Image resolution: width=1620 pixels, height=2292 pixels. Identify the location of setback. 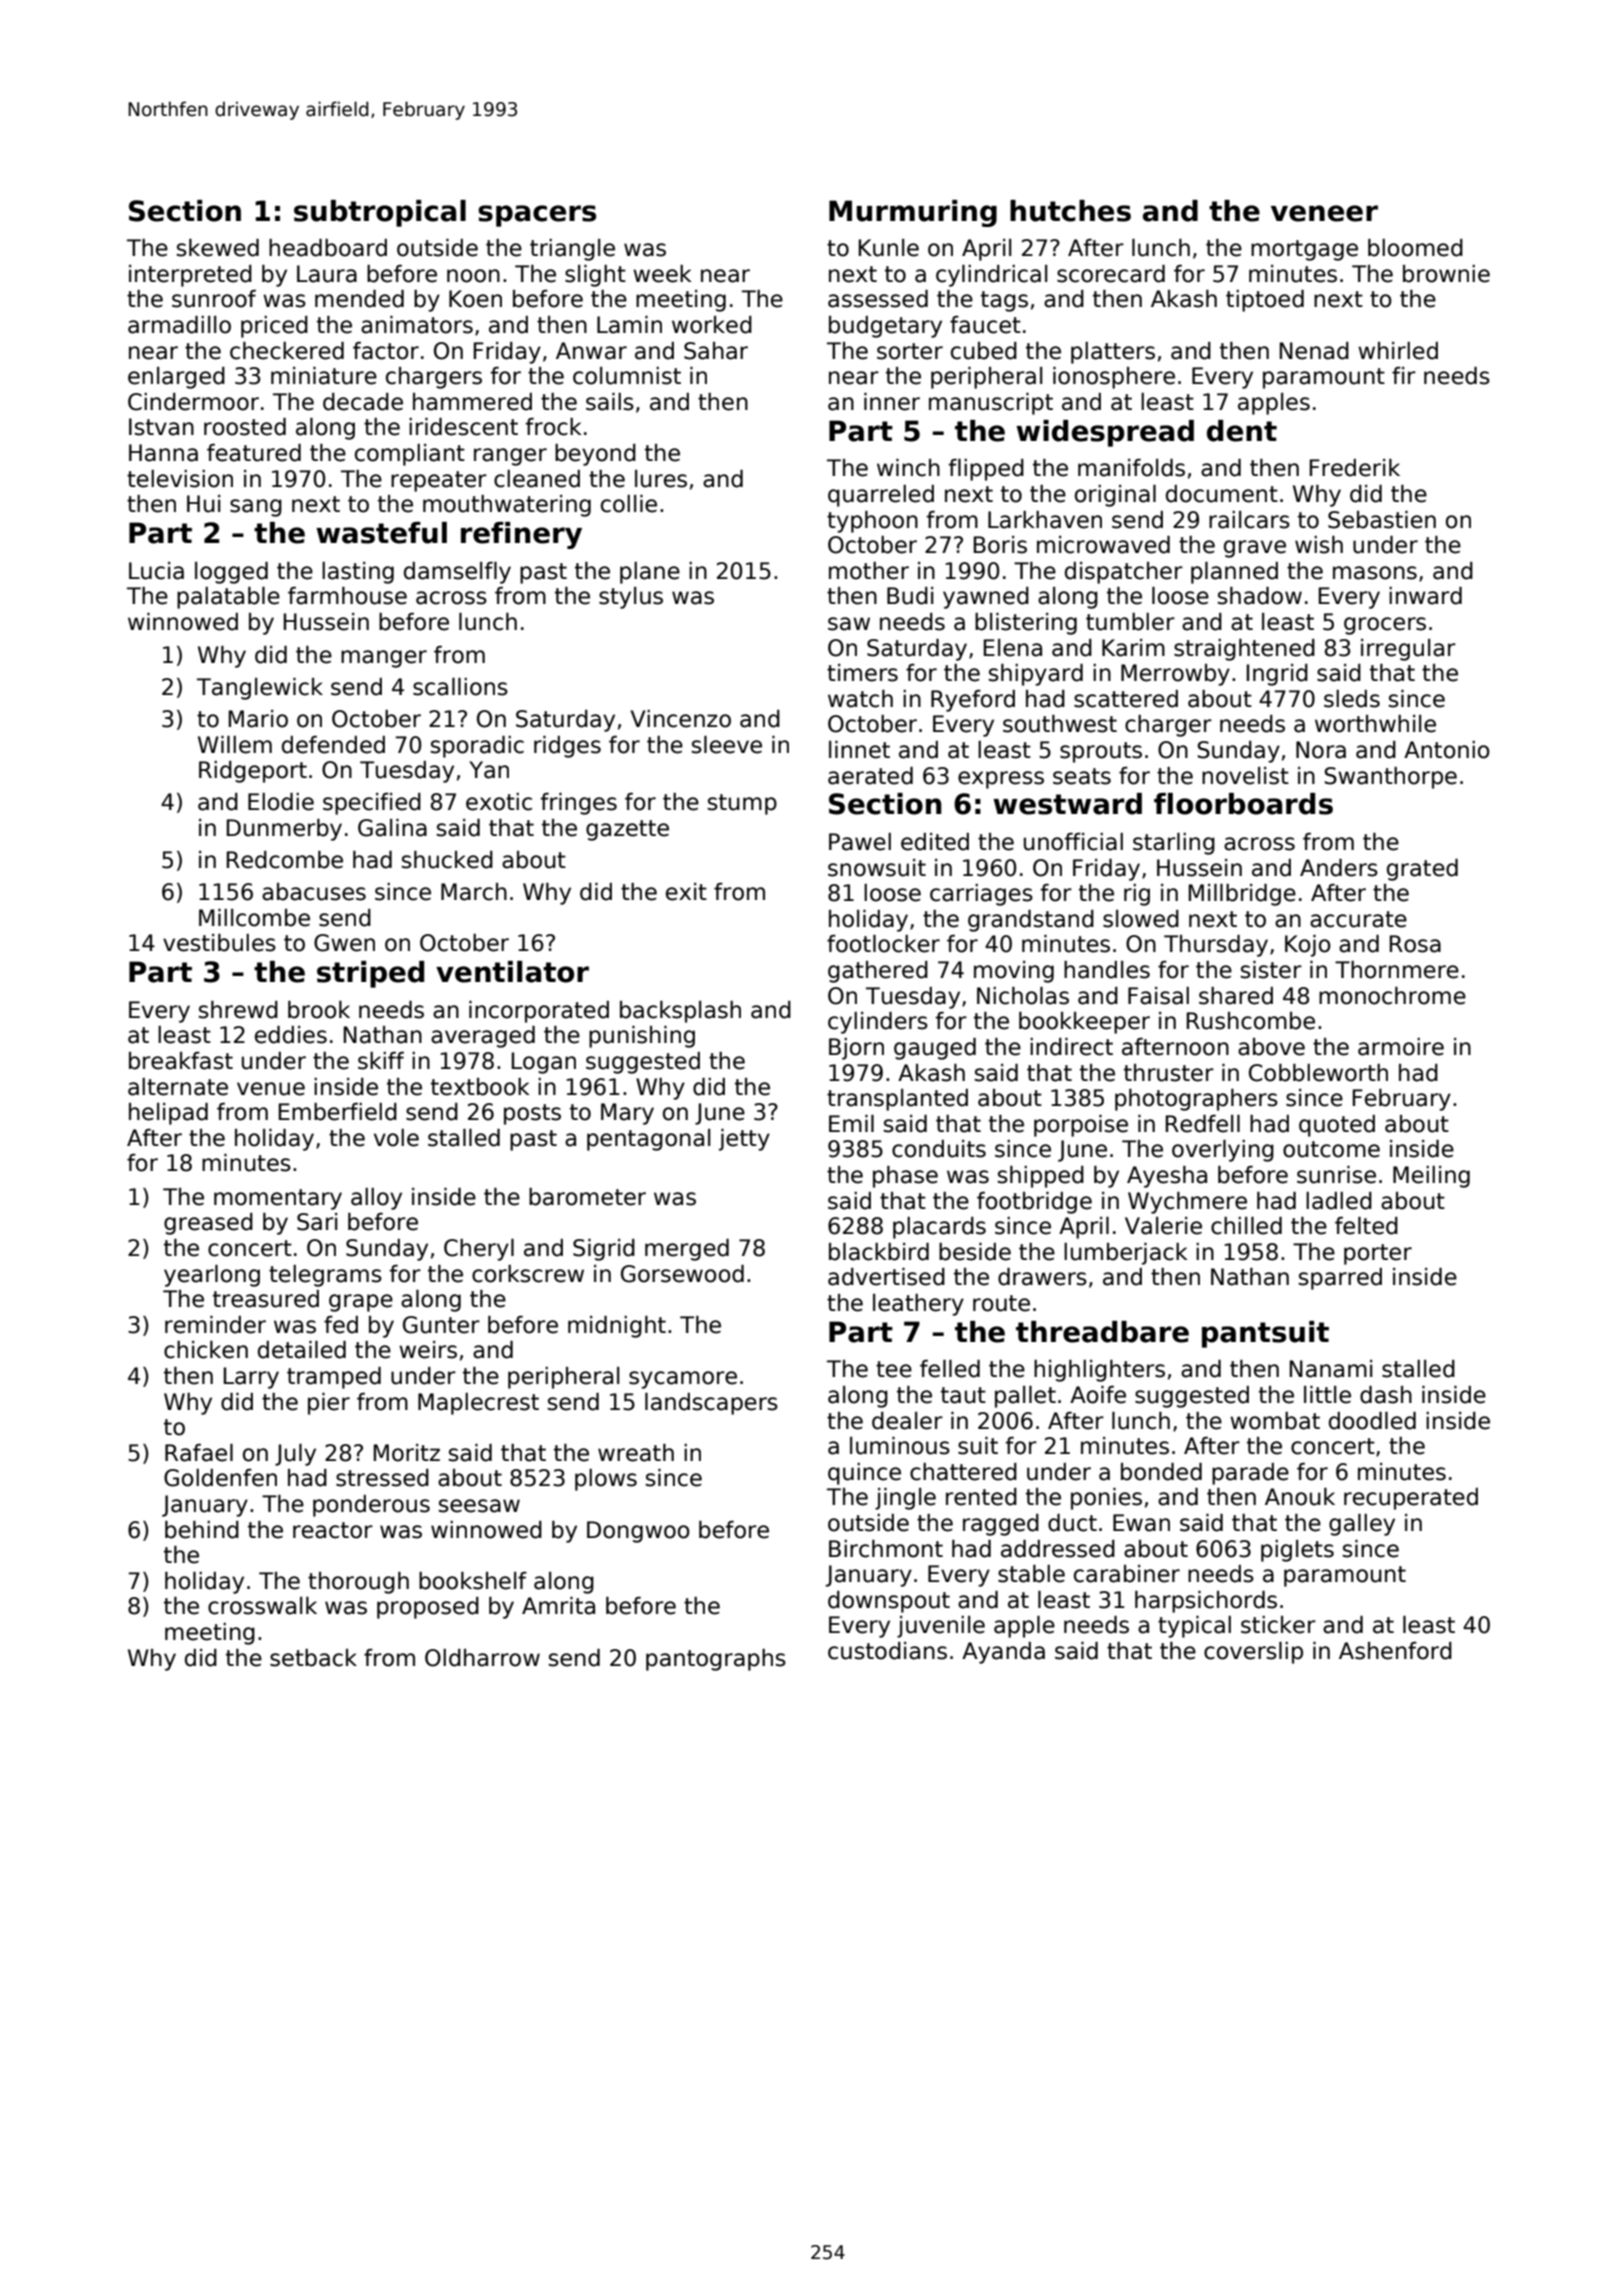
(313, 1658).
